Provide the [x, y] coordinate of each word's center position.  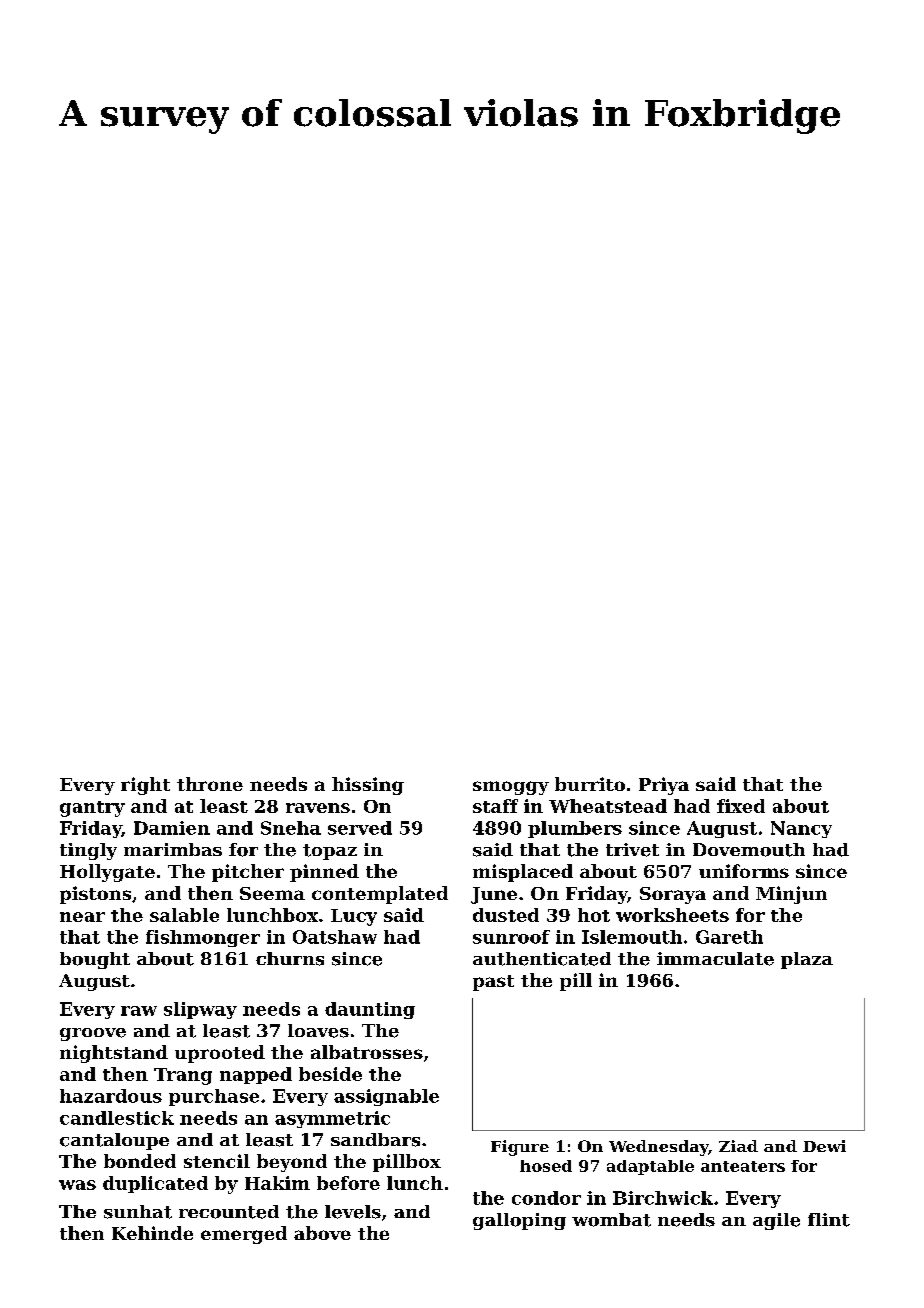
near [82, 917]
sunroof [511, 937]
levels [353, 1212]
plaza [807, 960]
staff [495, 806]
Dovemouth [749, 850]
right [145, 786]
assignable [386, 1097]
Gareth [729, 937]
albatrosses [367, 1052]
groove [93, 1034]
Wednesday [658, 1148]
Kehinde [152, 1233]
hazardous [111, 1096]
